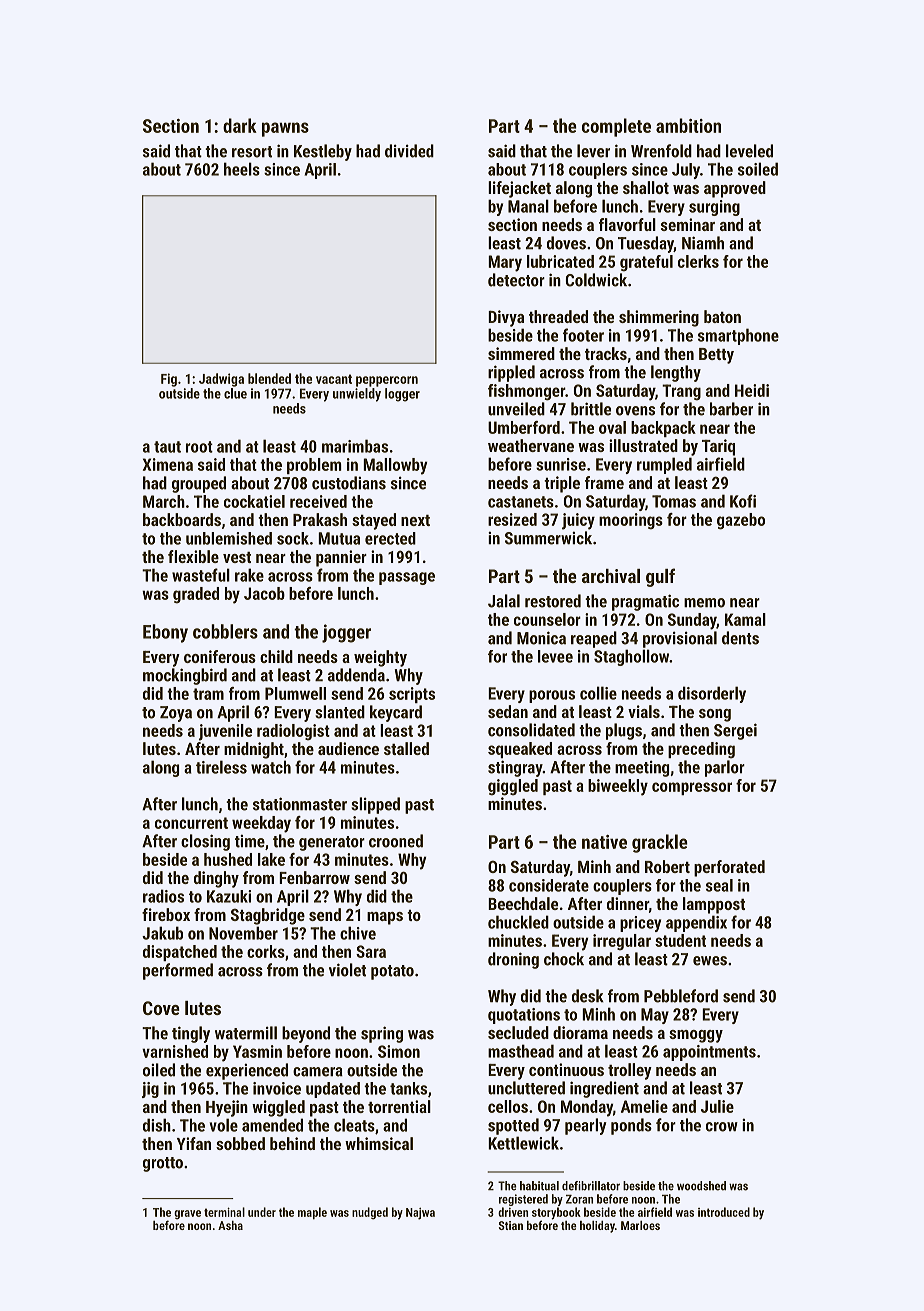  Describe the element at coordinates (745, 619) in the screenshot. I see `Kamal` at that location.
